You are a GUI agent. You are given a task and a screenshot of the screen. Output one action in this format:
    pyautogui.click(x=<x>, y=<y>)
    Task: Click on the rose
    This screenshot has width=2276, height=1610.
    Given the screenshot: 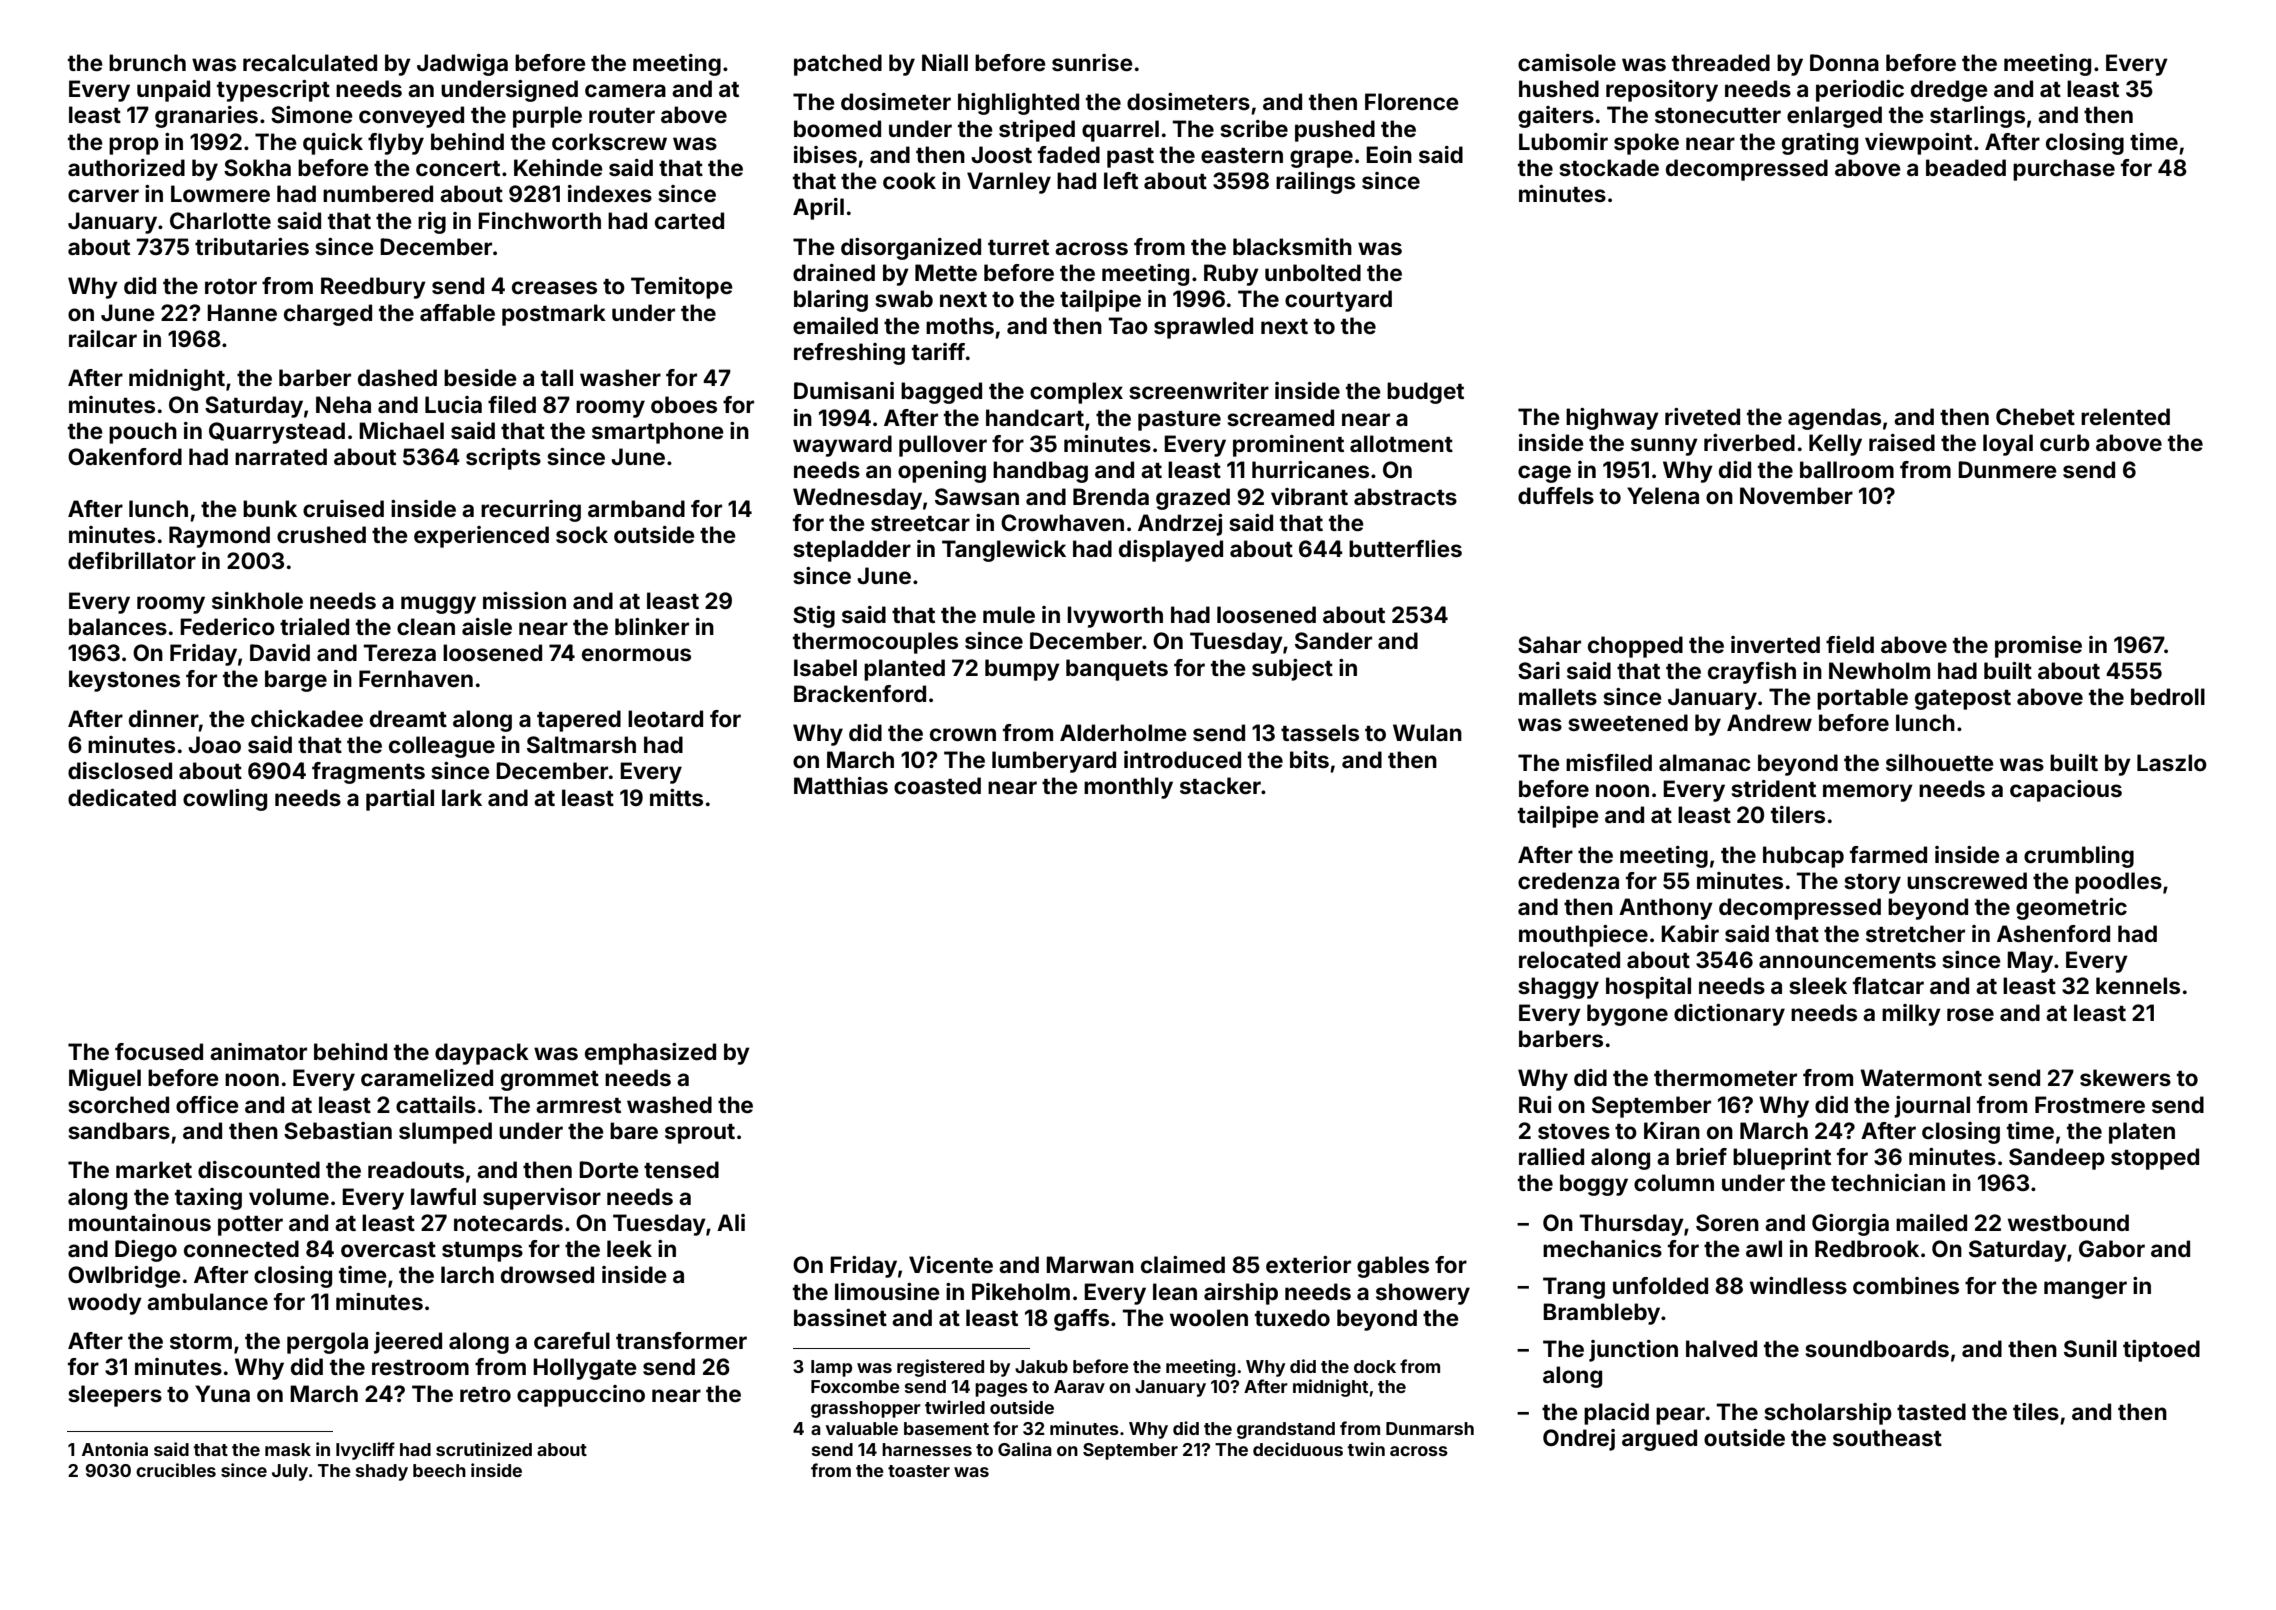 What is the action you would take?
    pyautogui.click(x=1970, y=1015)
